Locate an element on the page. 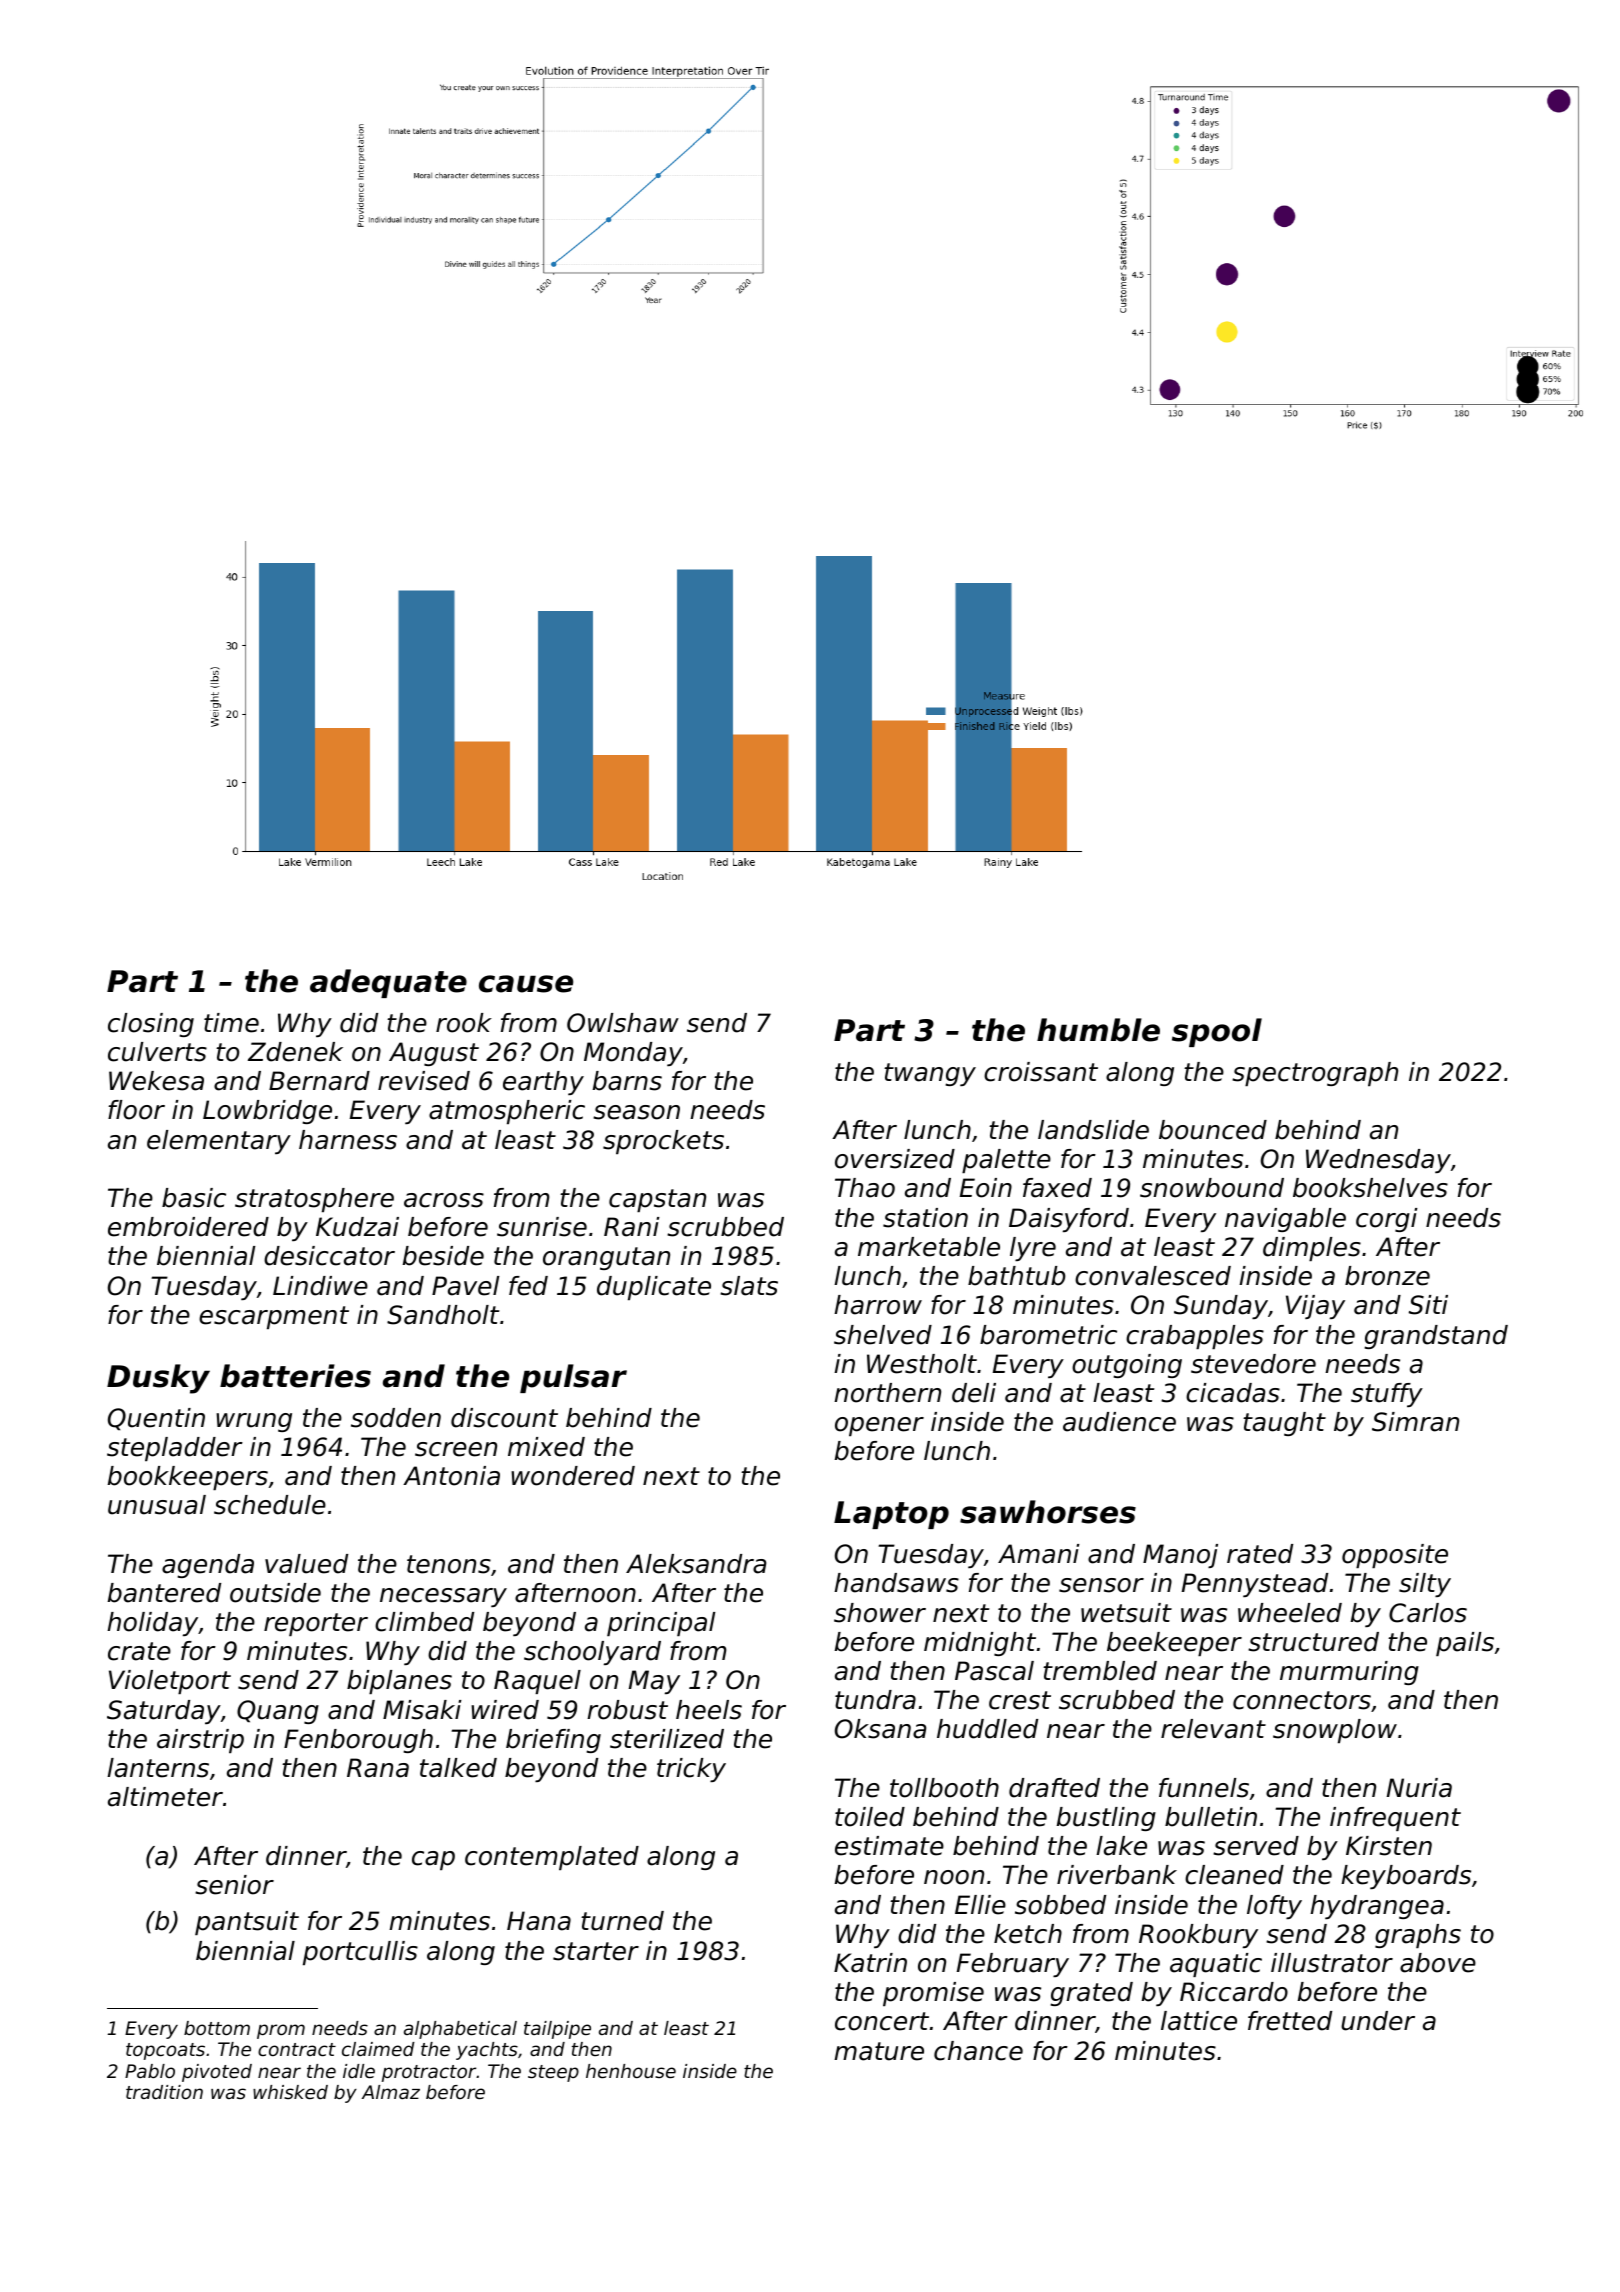 This image has width=1620, height=2292. harness is located at coordinates (348, 1140).
